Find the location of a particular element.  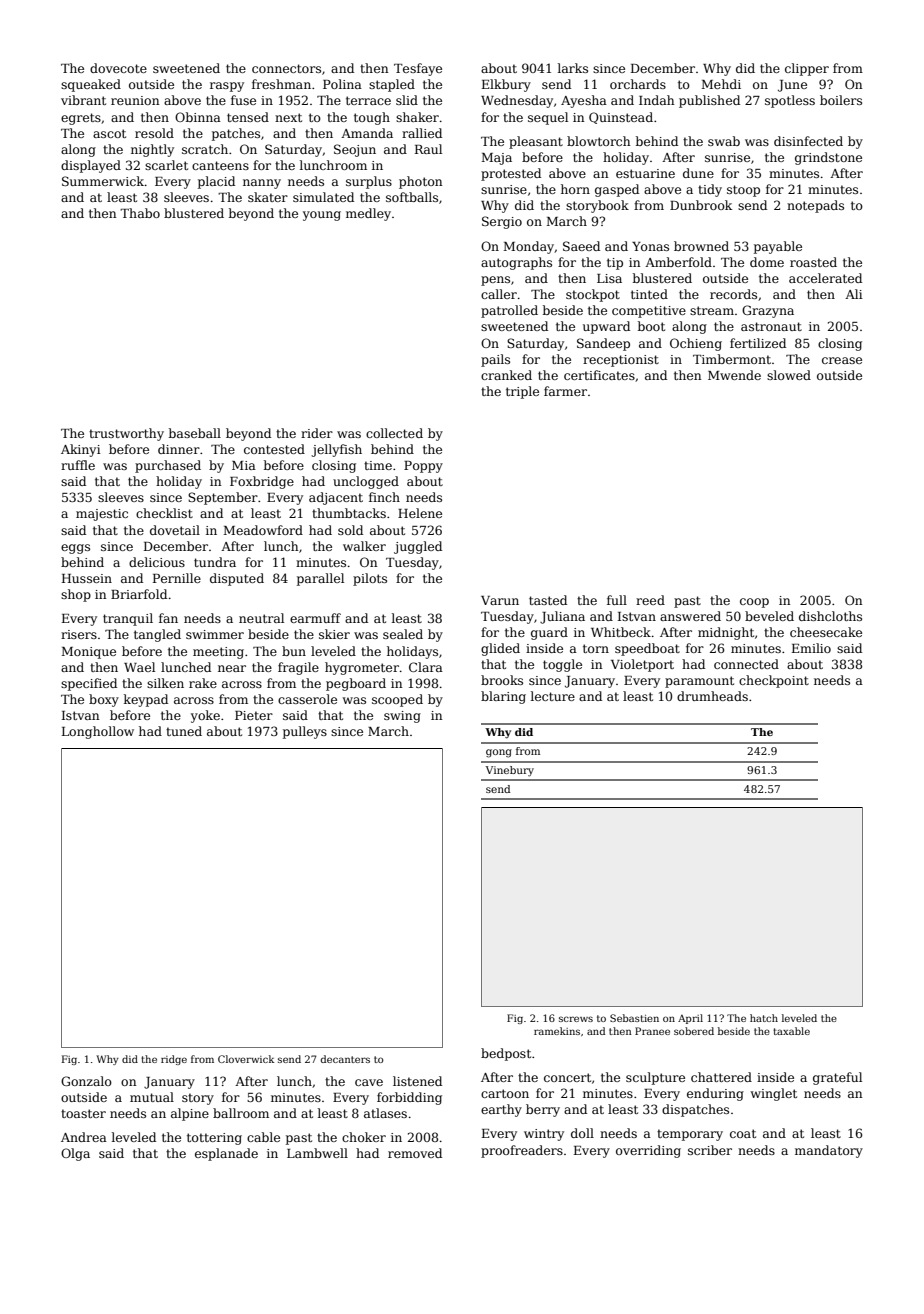

dishcloths is located at coordinates (830, 616).
